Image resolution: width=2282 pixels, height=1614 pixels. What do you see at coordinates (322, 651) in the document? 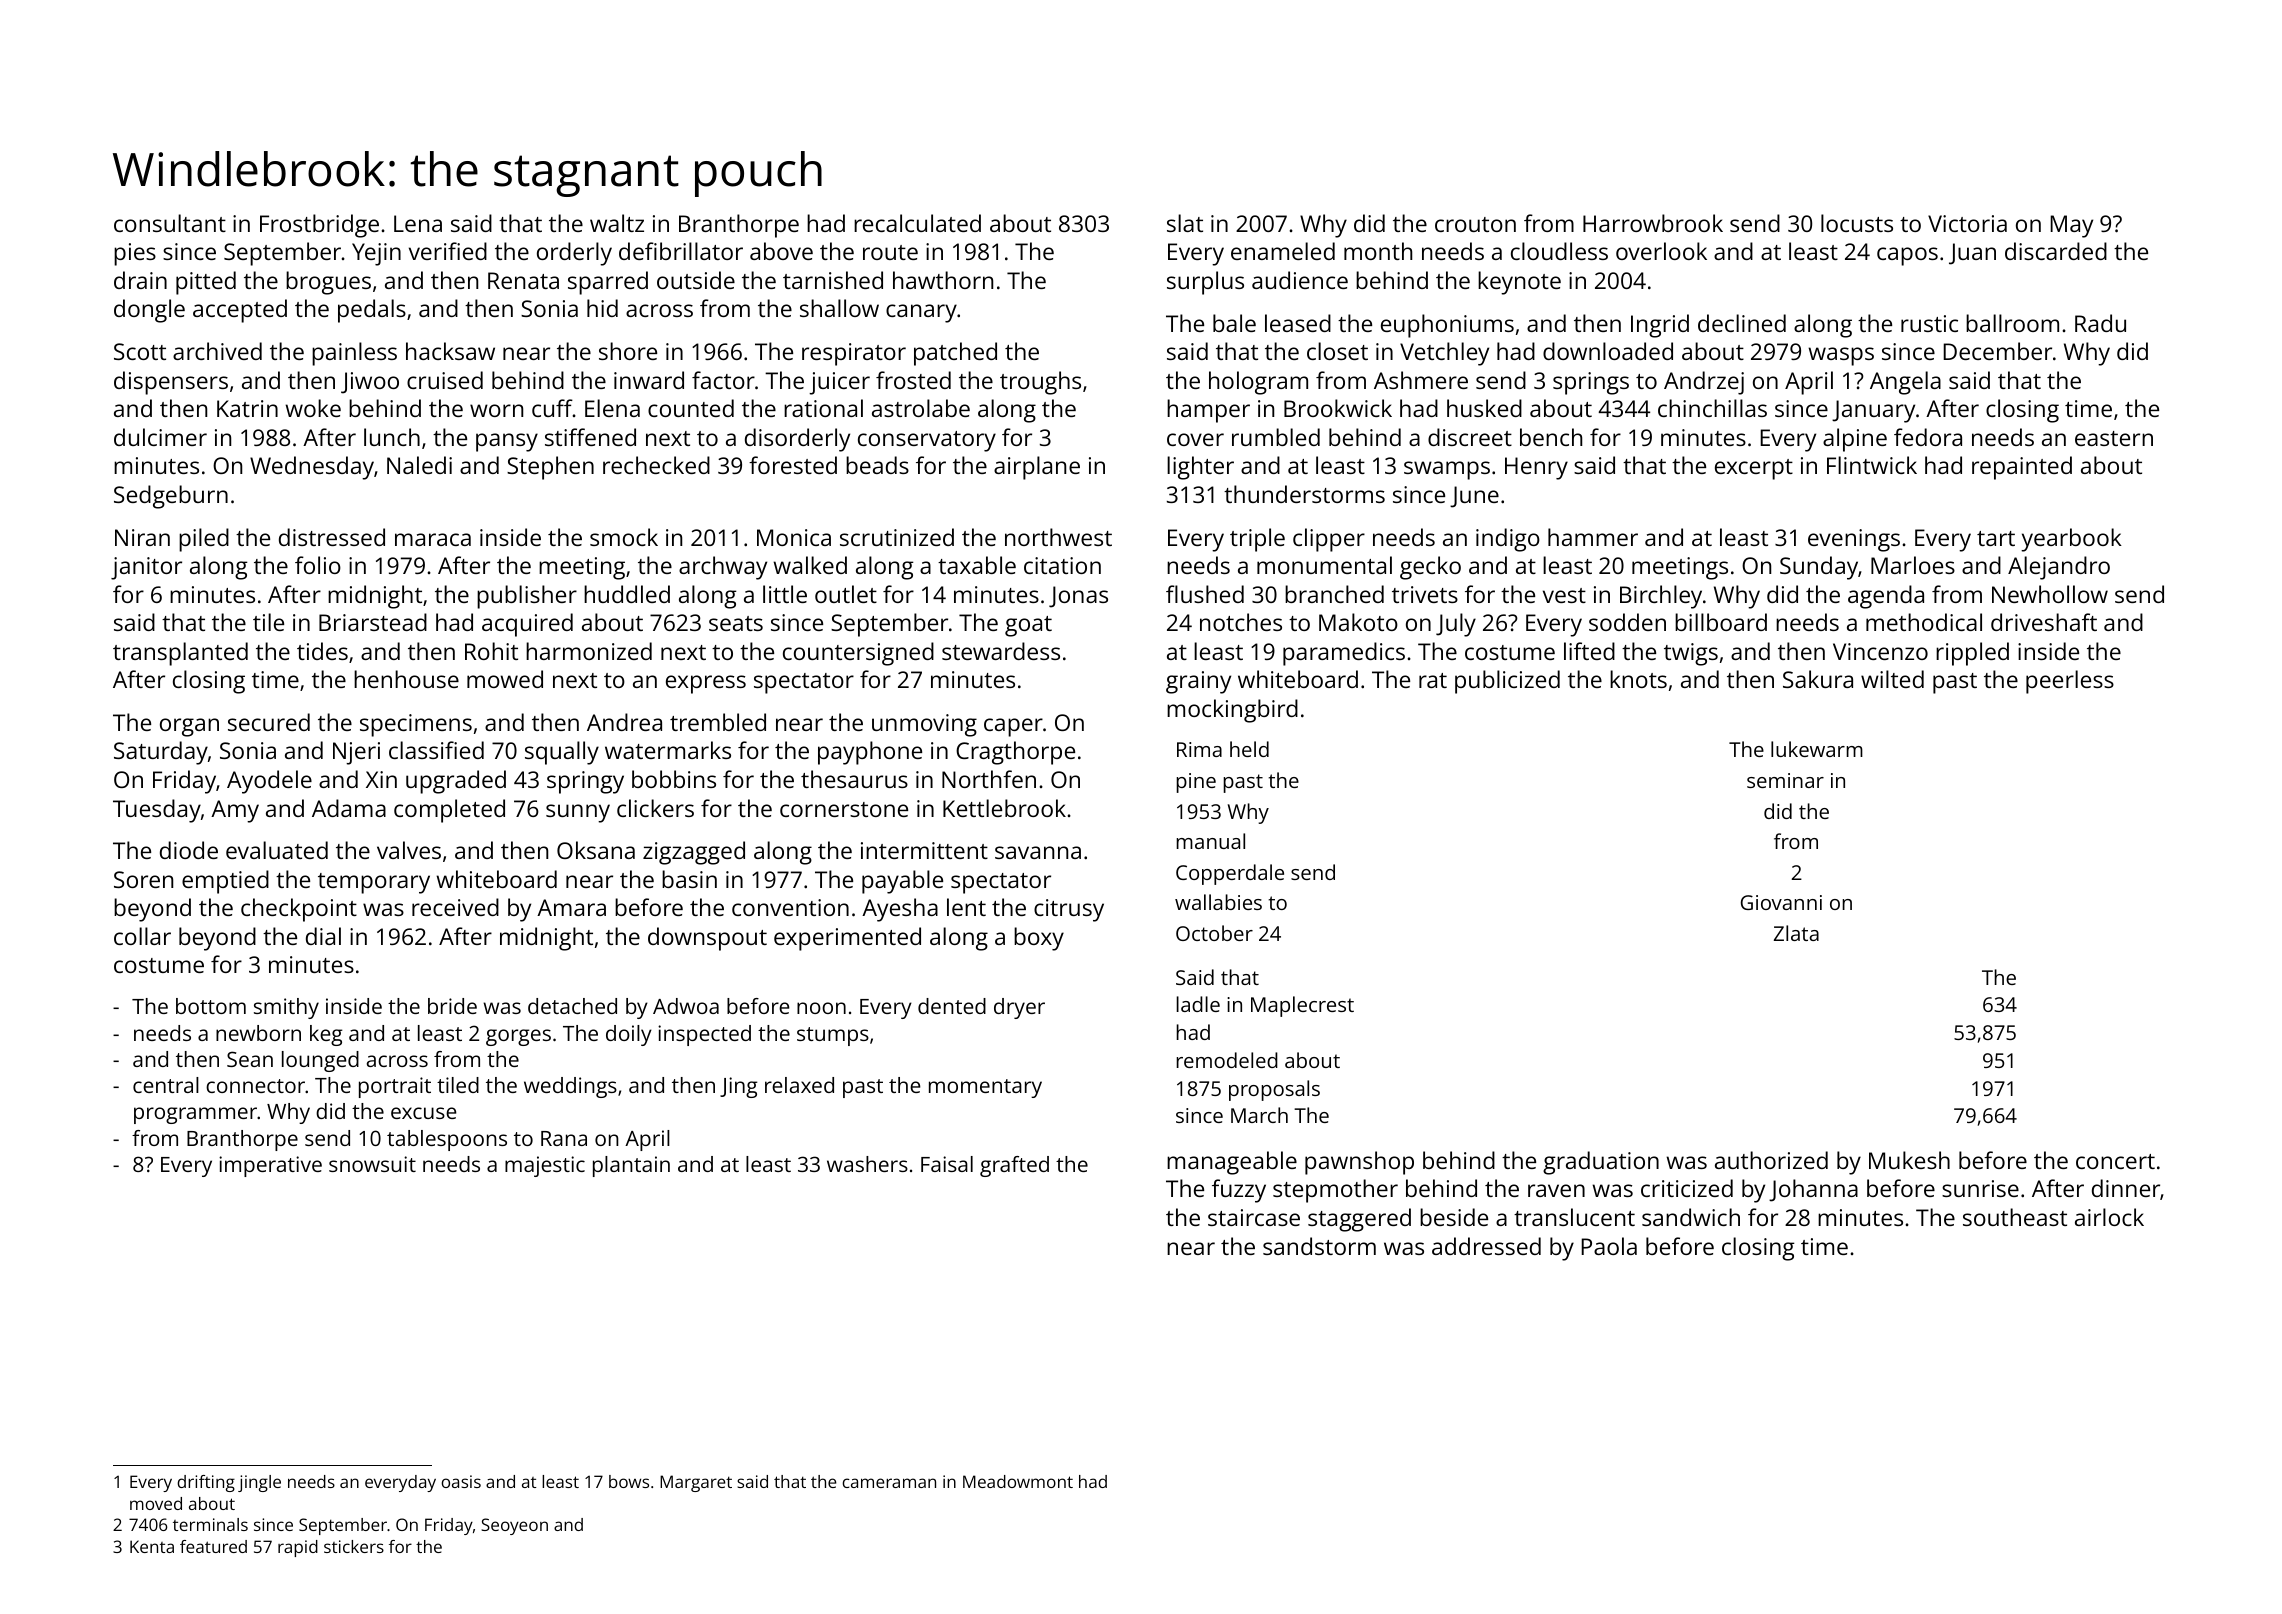
I see `tides` at bounding box center [322, 651].
